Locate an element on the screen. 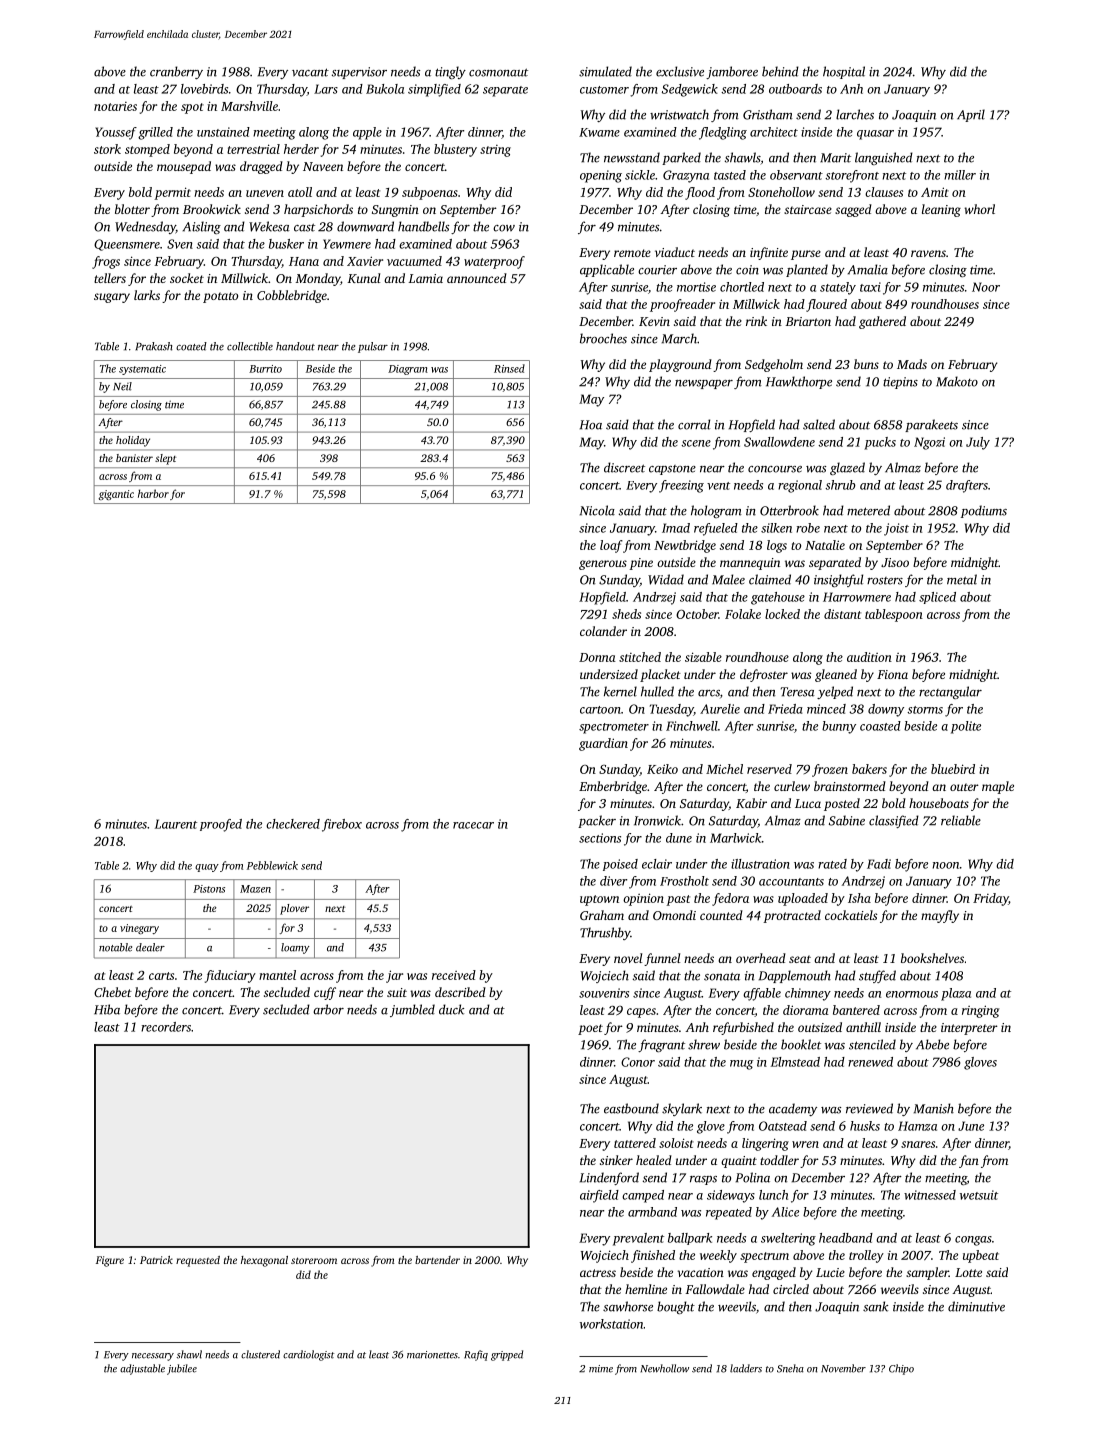 Image resolution: width=1109 pixels, height=1436 pixels. ladders is located at coordinates (746, 1368).
